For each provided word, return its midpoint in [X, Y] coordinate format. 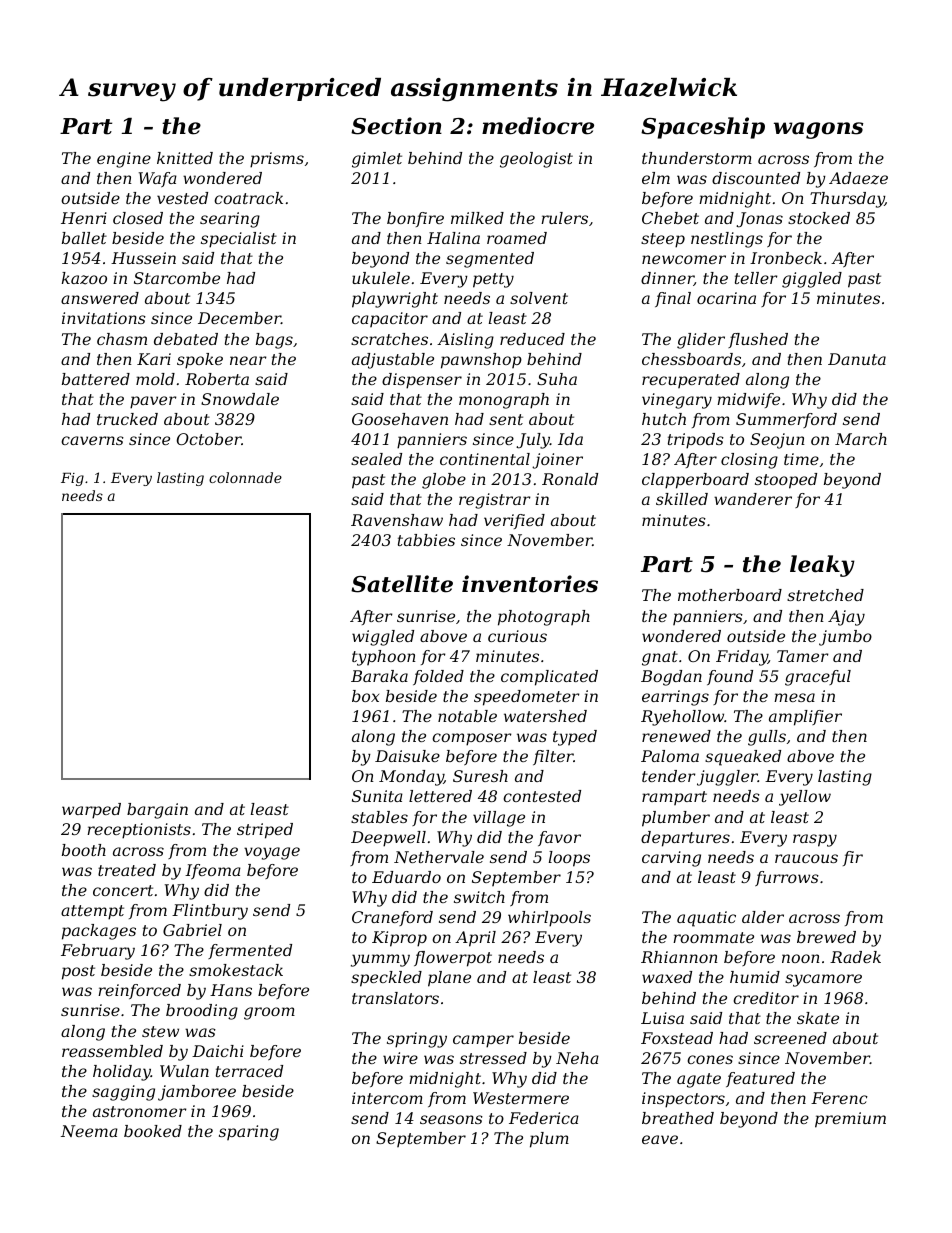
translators [395, 998]
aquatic [706, 919]
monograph [504, 401]
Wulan [184, 1071]
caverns [92, 440]
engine [124, 160]
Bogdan [671, 678]
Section [396, 126]
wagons [818, 130]
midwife [748, 400]
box [365, 696]
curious [517, 636]
